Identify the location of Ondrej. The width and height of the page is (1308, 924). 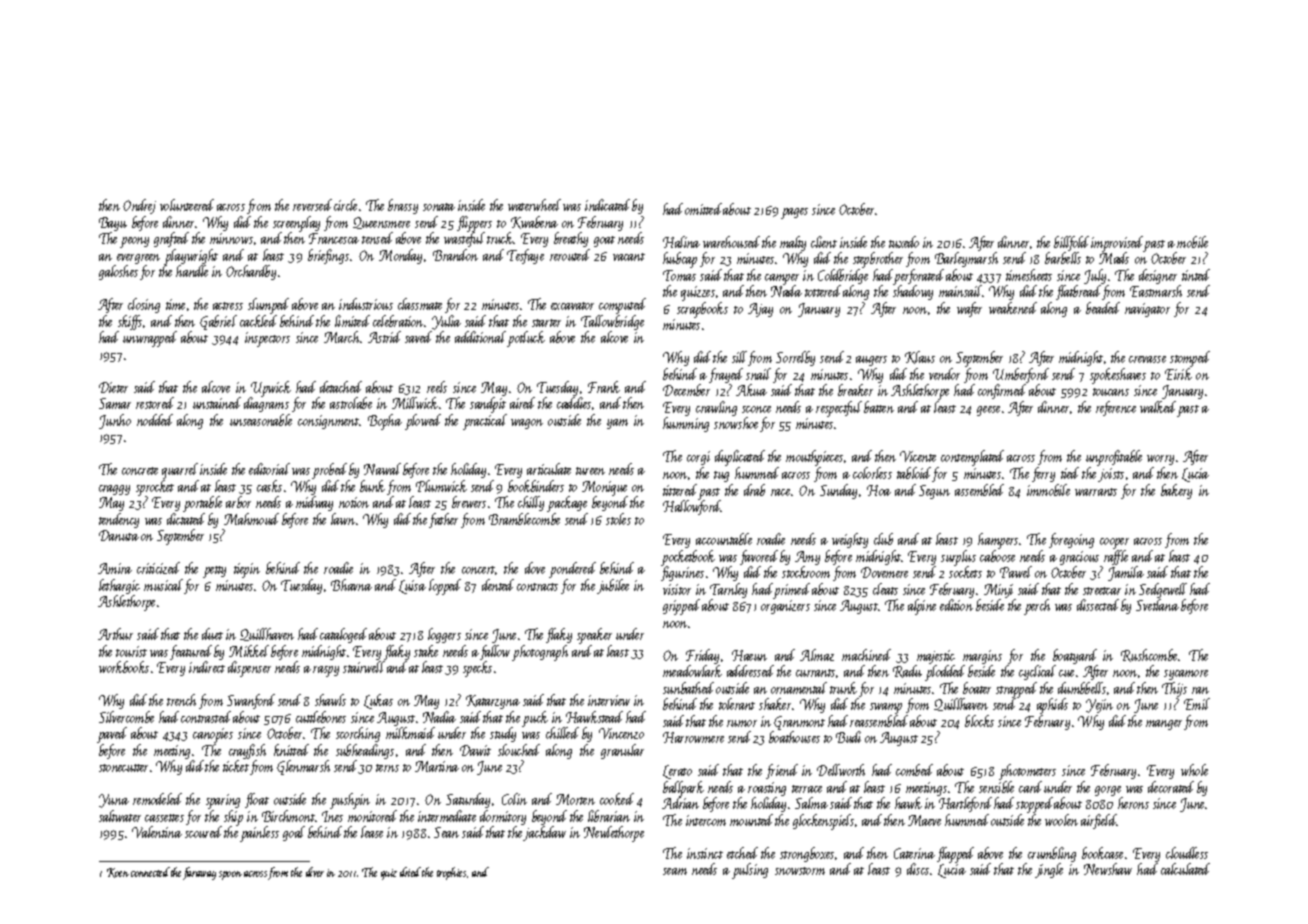
(139, 206).
